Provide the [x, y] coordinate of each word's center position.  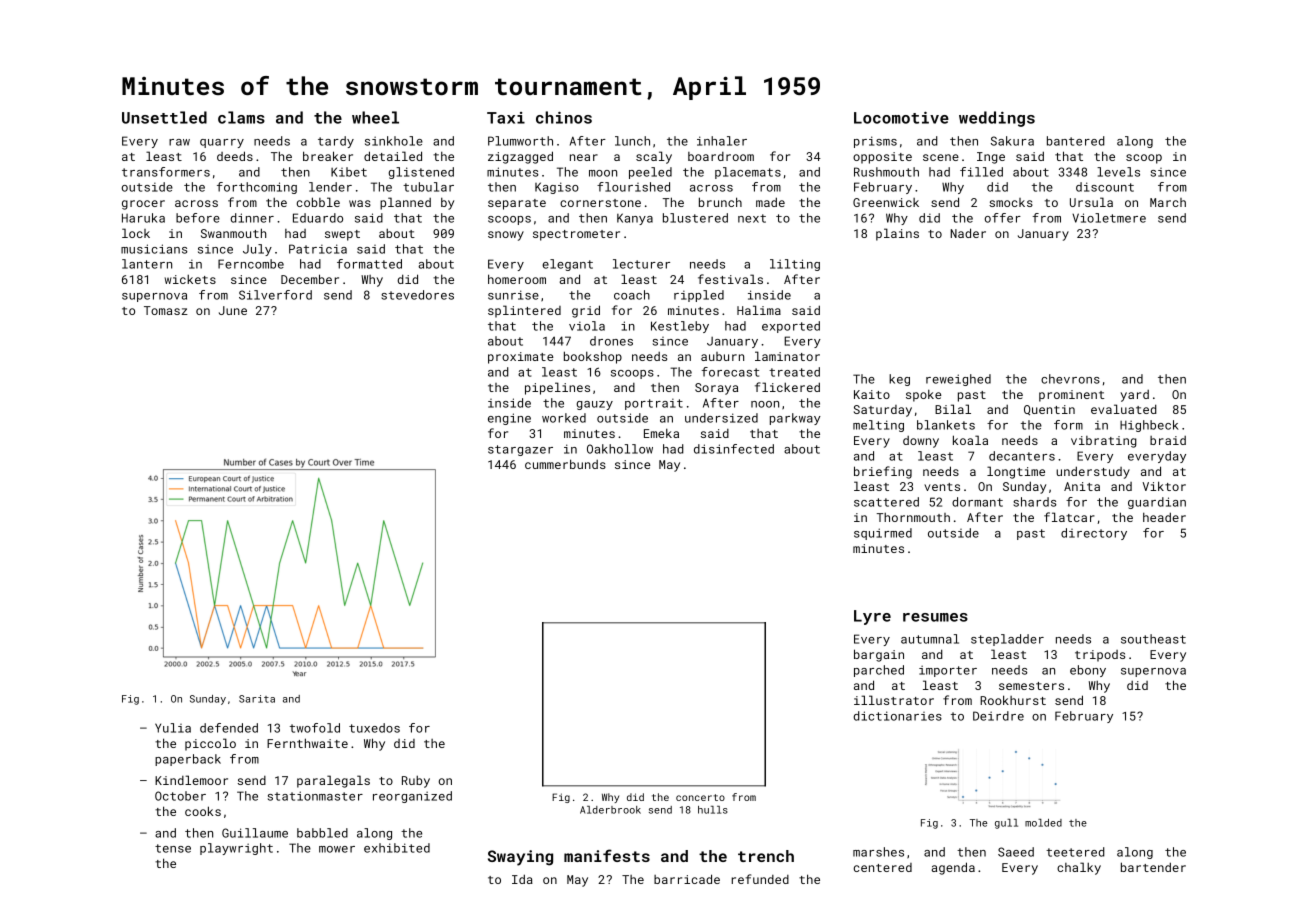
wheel [375, 117]
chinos [564, 117]
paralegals [333, 781]
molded [1043, 823]
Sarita [257, 699]
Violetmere [1109, 218]
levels [1118, 172]
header [1164, 517]
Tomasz [166, 310]
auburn [722, 356]
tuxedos [374, 728]
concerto [700, 797]
